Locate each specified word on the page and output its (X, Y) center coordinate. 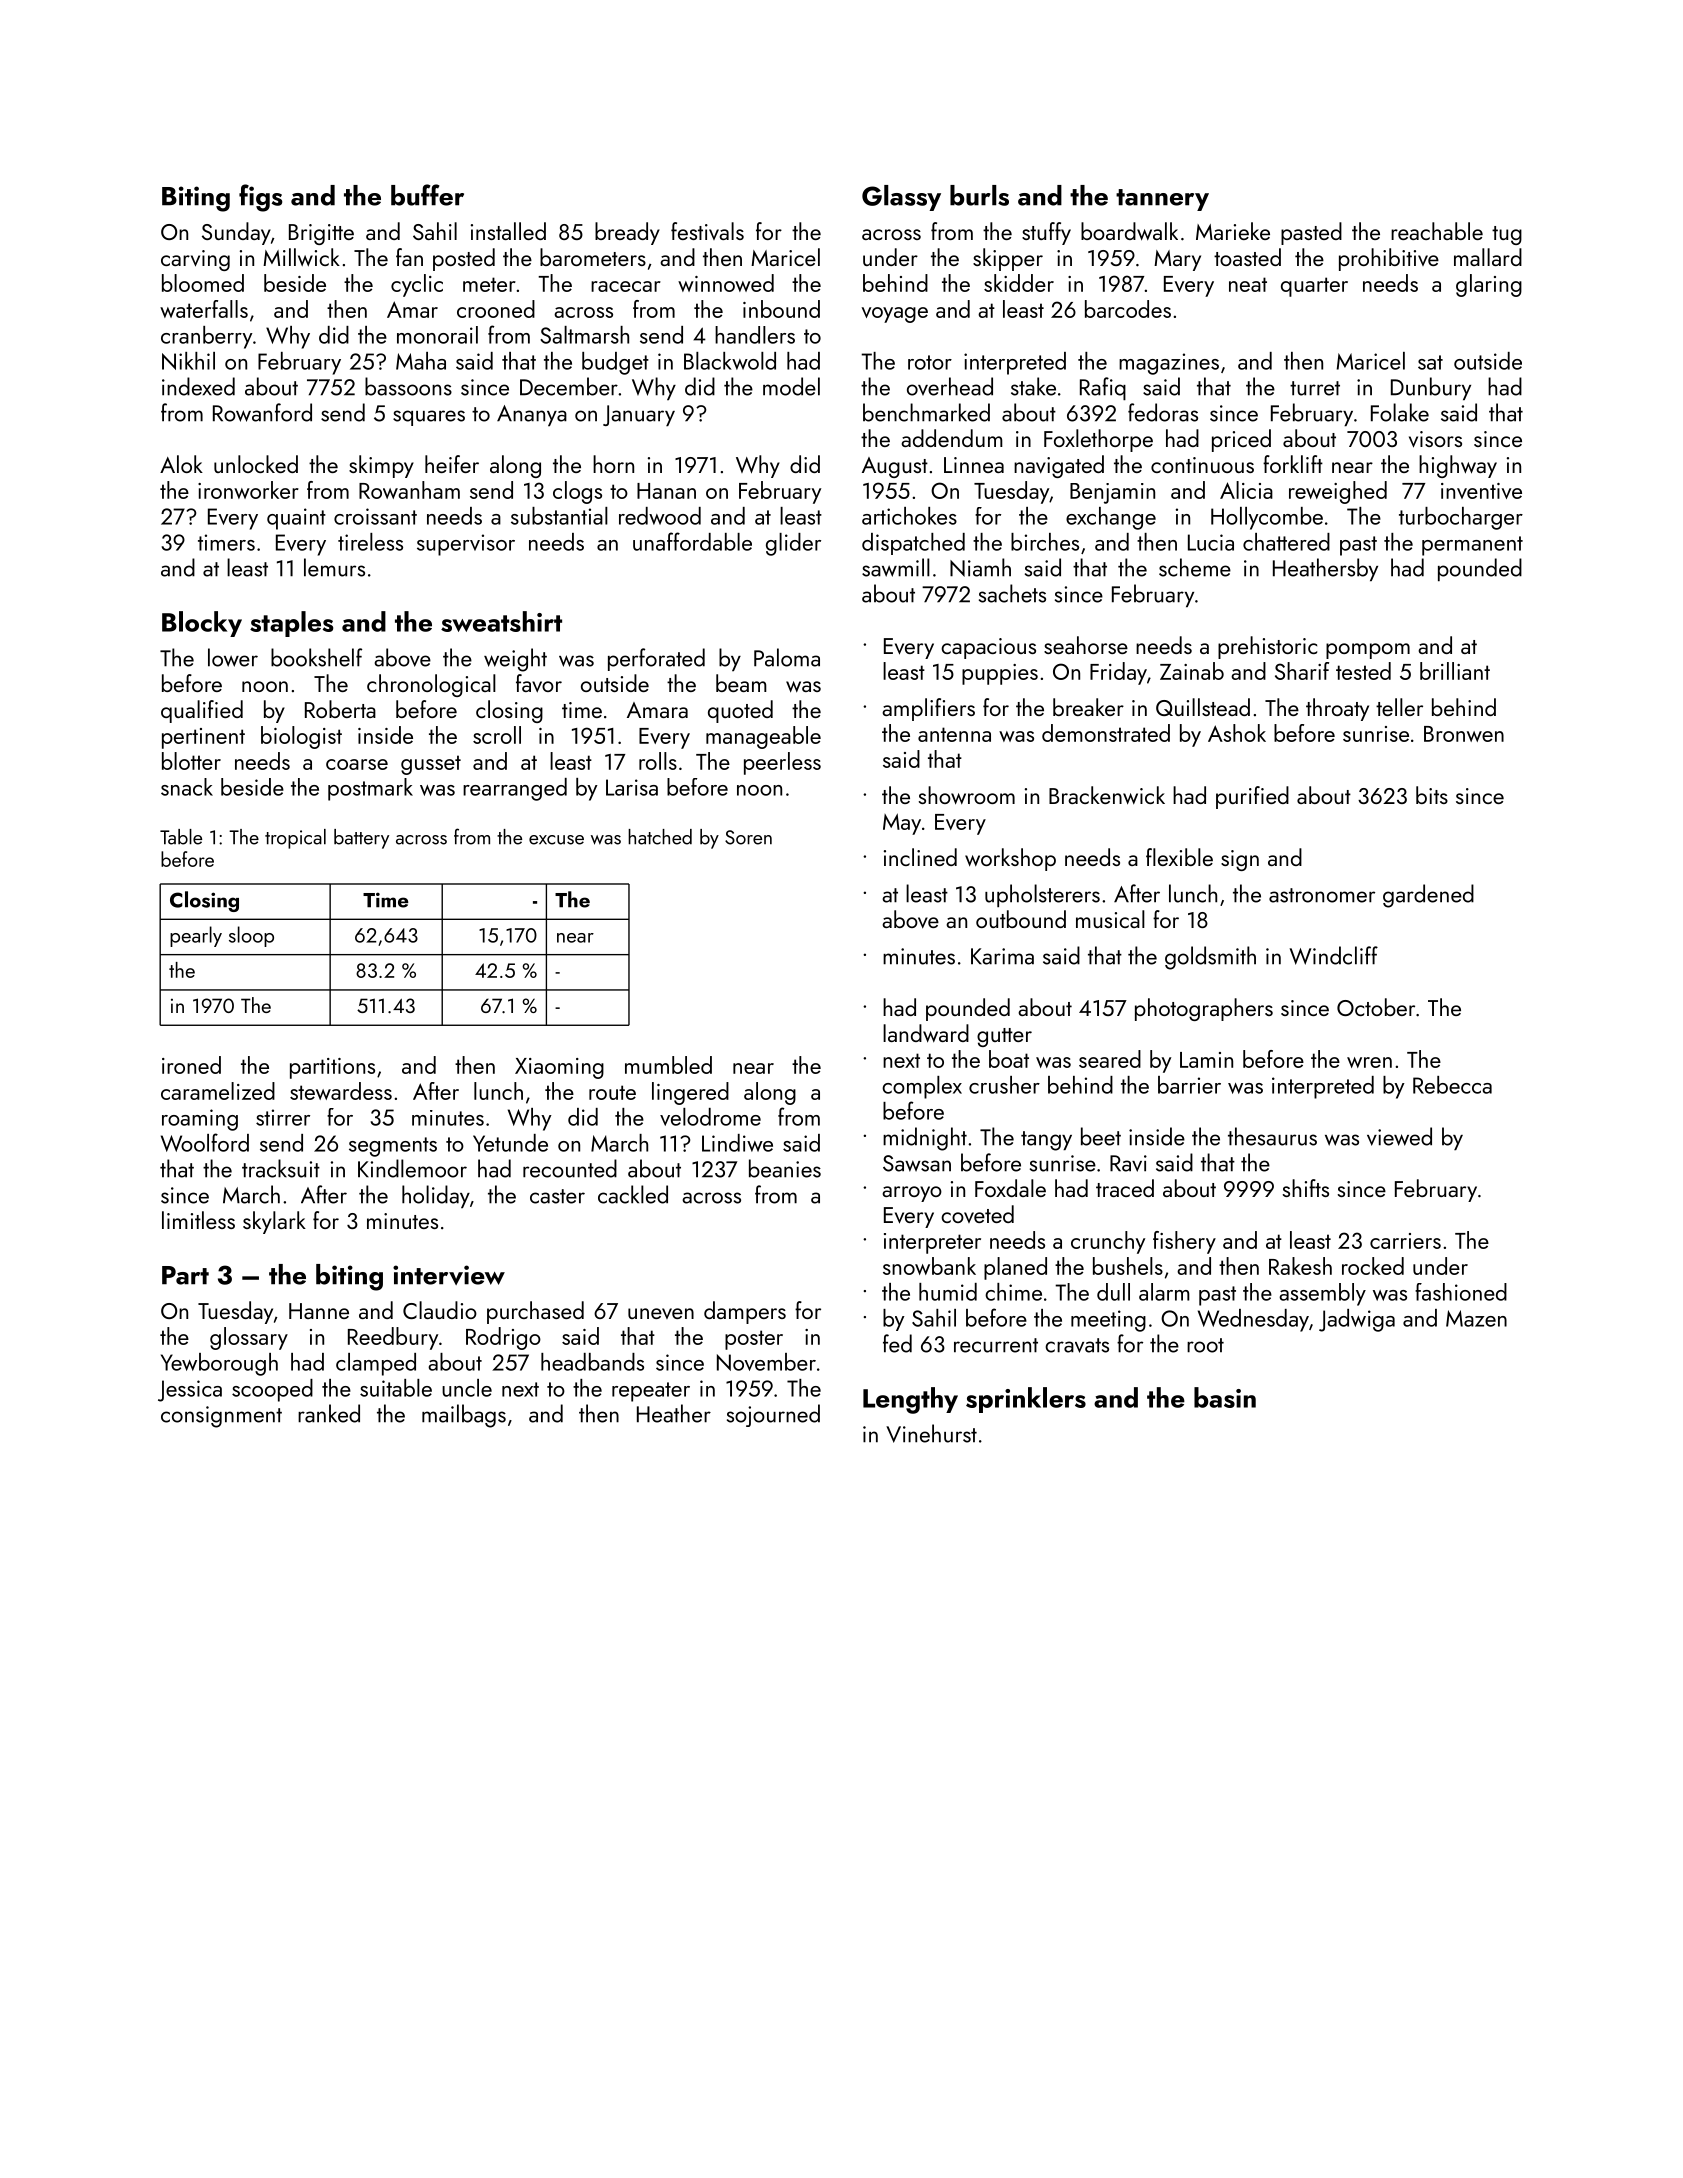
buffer (427, 195)
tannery (1162, 200)
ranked (329, 1413)
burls (979, 195)
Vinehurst (931, 1433)
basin (1225, 1397)
